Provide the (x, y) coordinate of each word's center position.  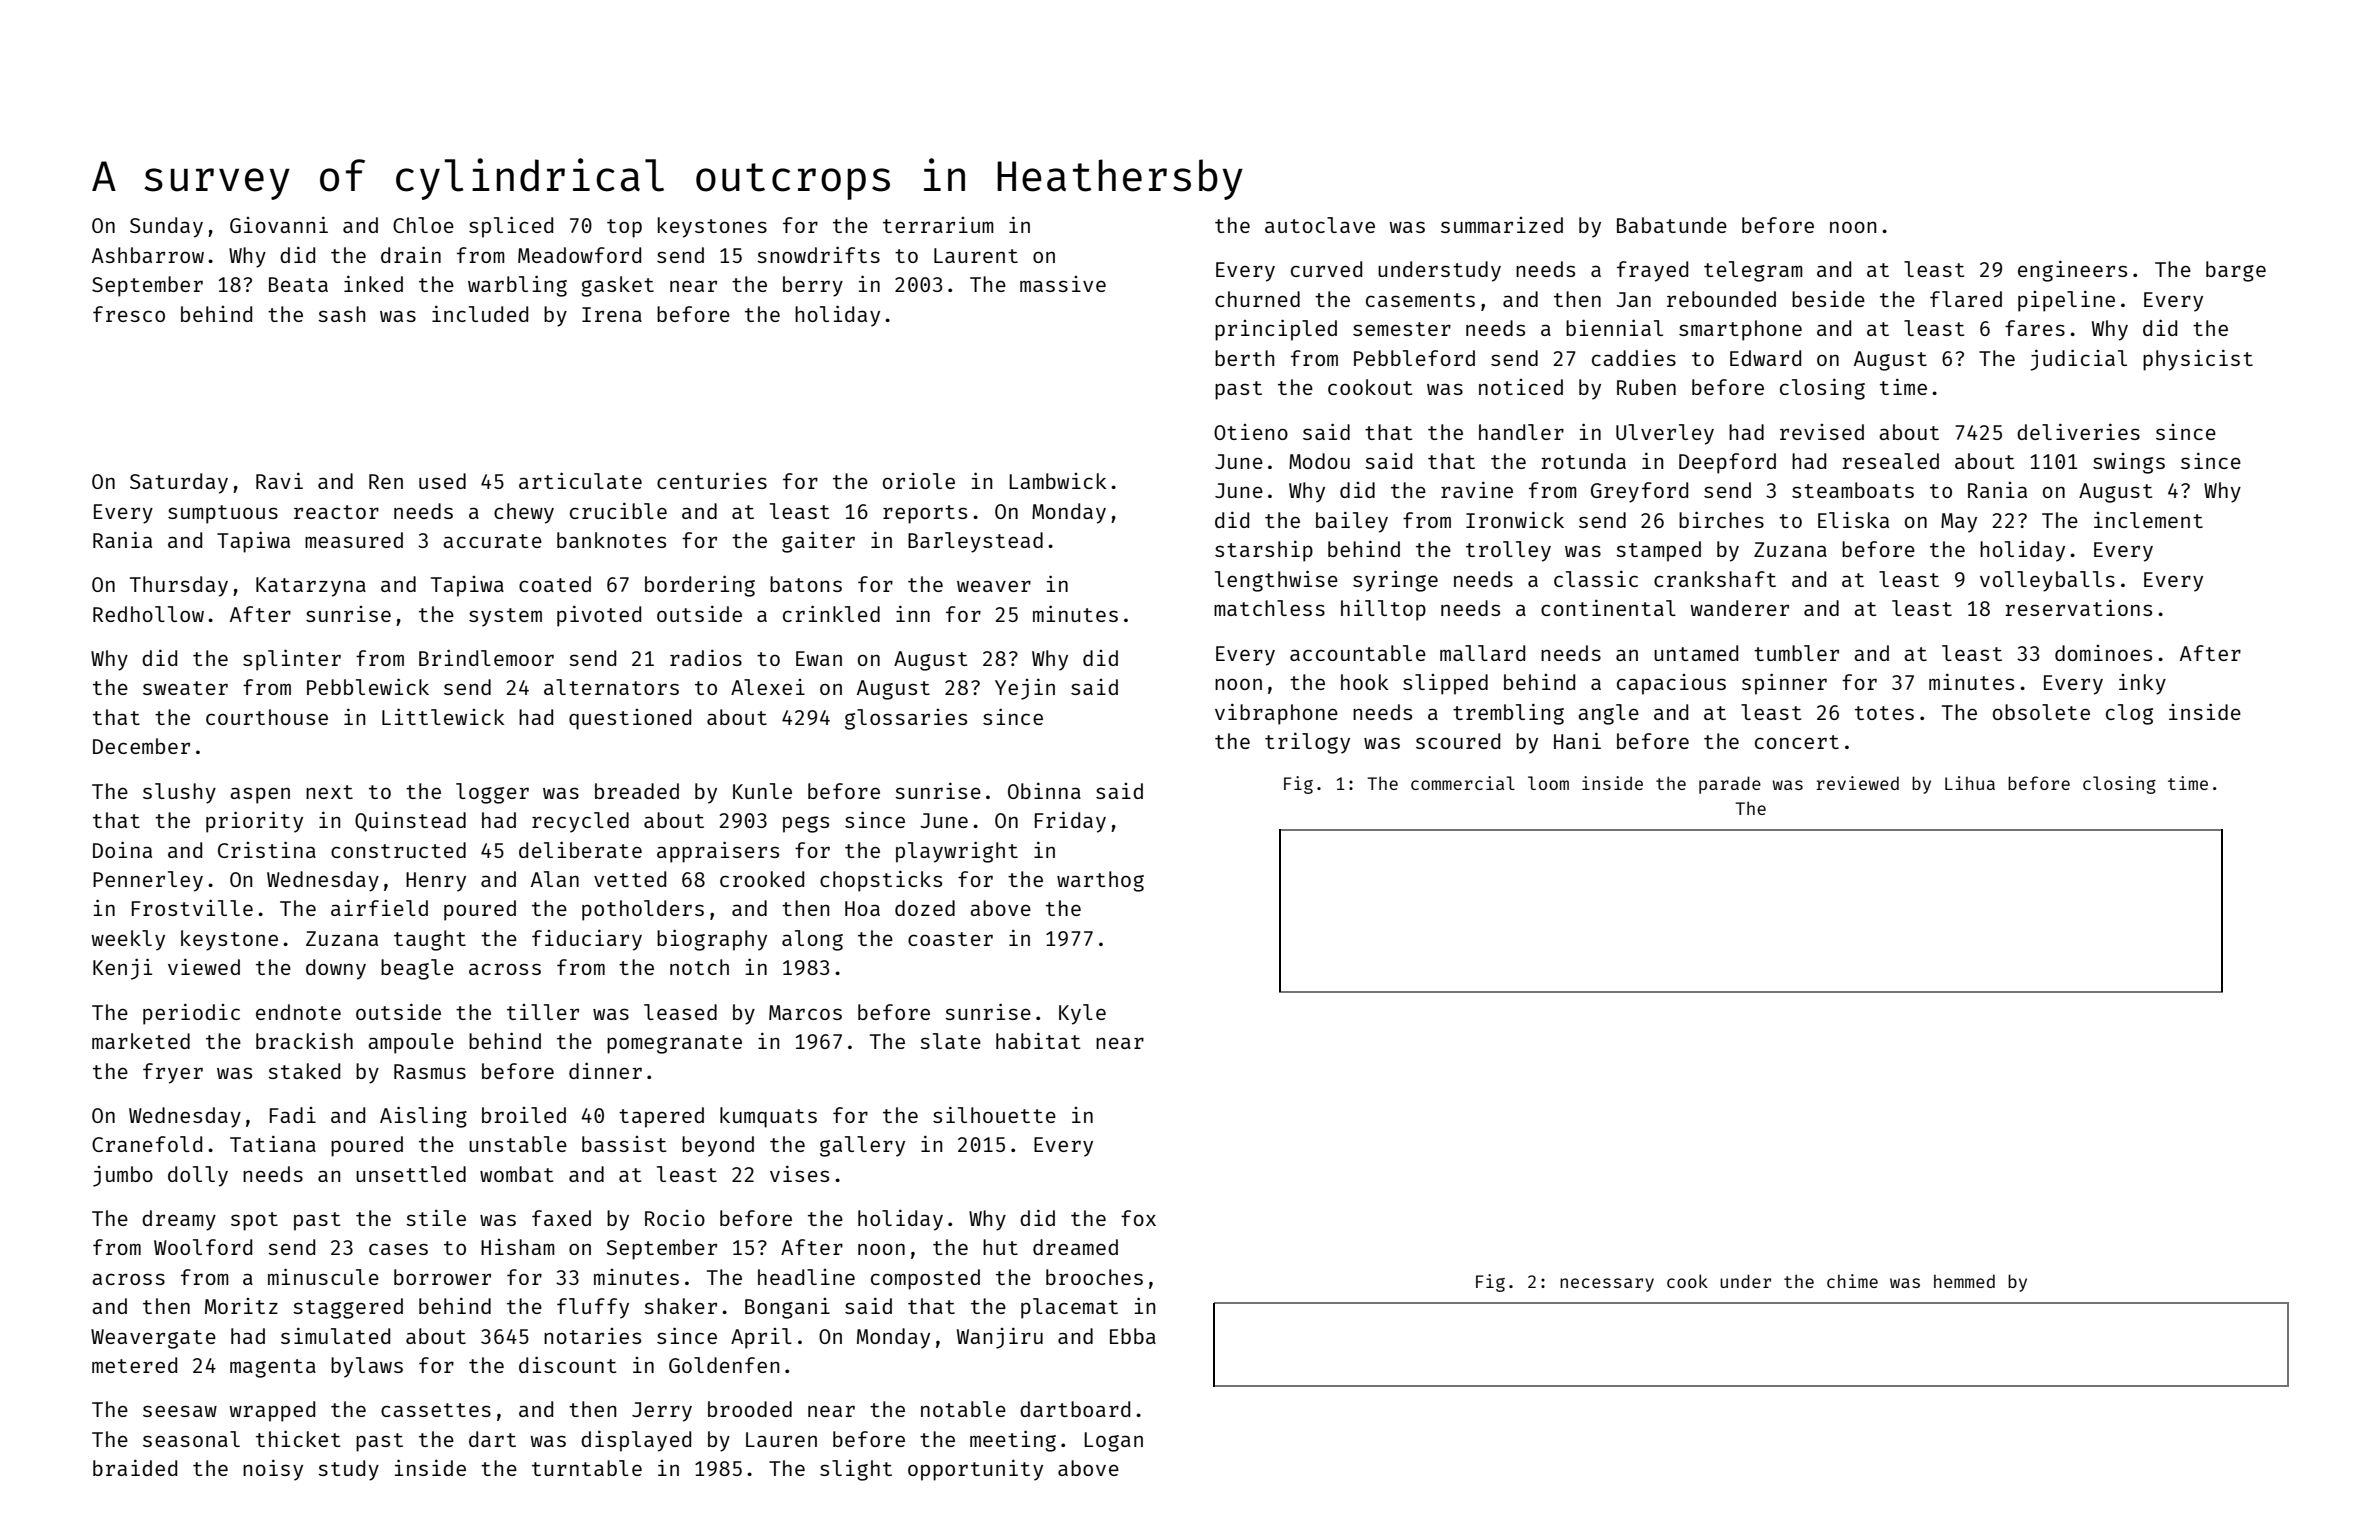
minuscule (323, 1276)
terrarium (938, 225)
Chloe (423, 225)
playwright (957, 852)
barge (2236, 271)
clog (2129, 714)
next (329, 792)
